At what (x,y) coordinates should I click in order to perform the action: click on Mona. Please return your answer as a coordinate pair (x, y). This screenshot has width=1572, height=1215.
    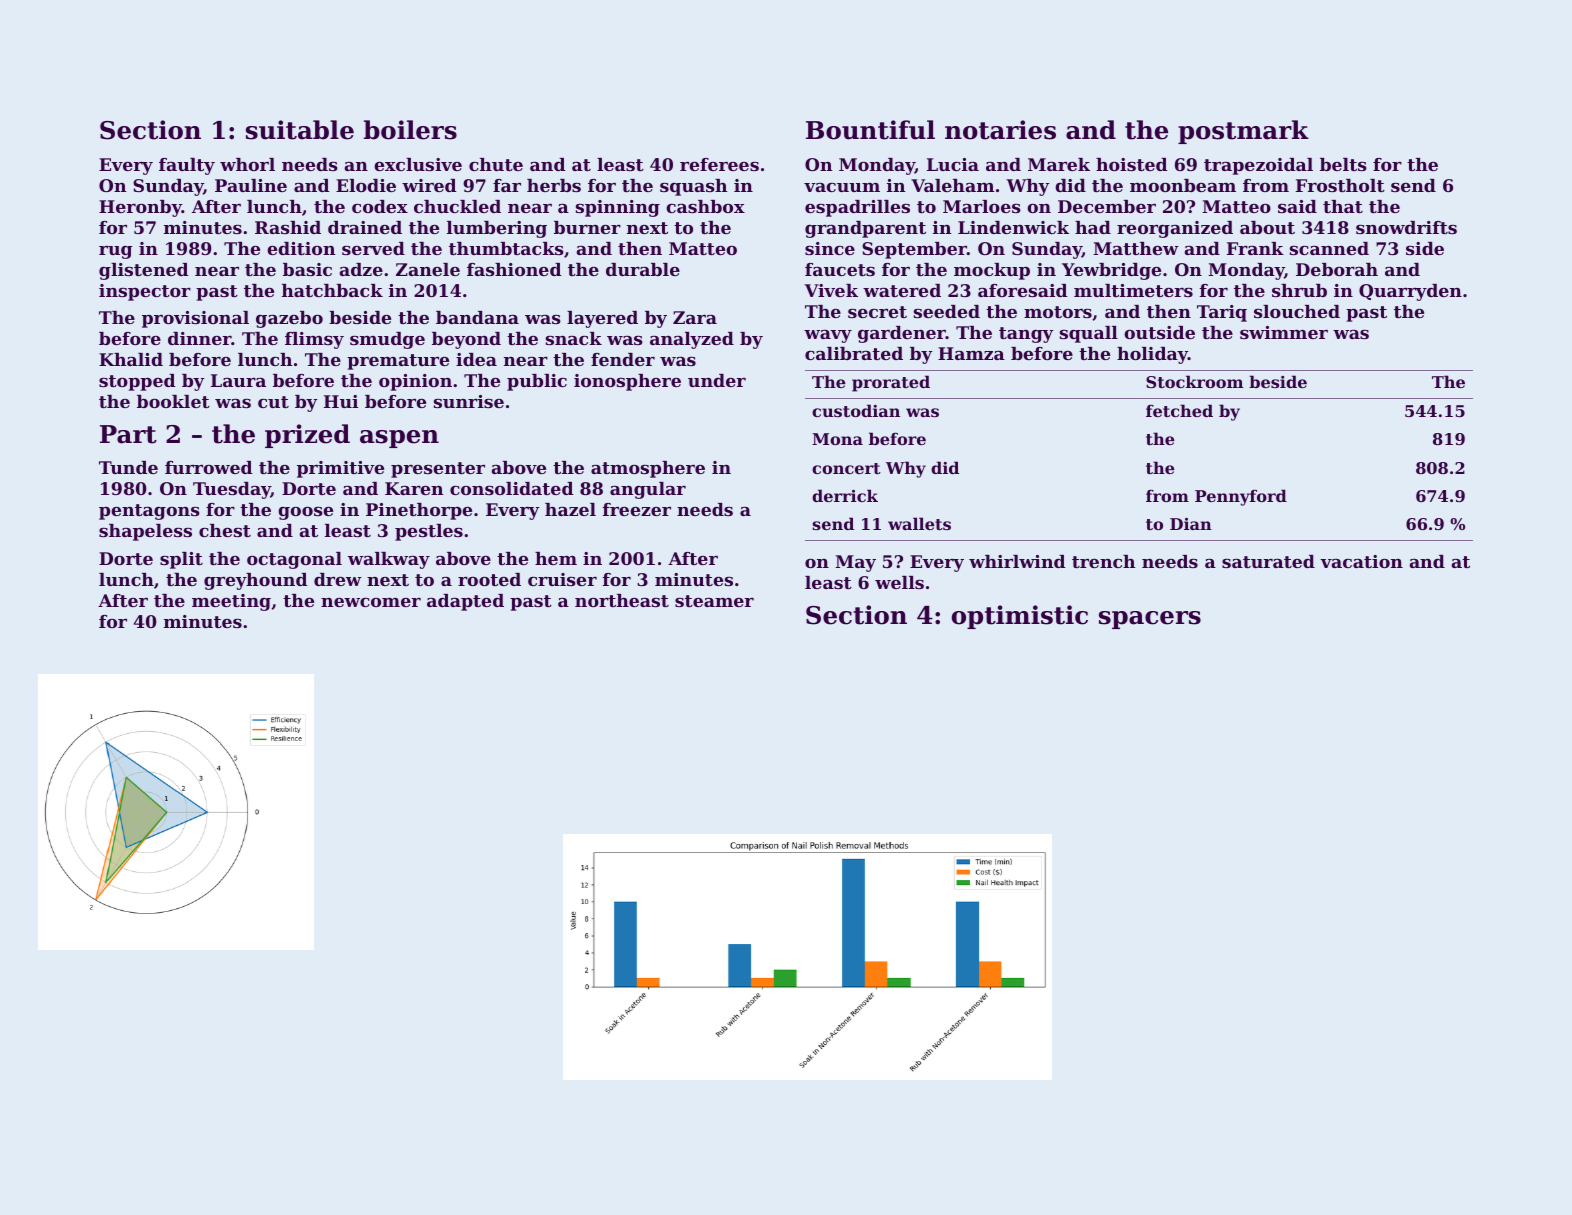
    Looking at the image, I should click on (837, 439).
